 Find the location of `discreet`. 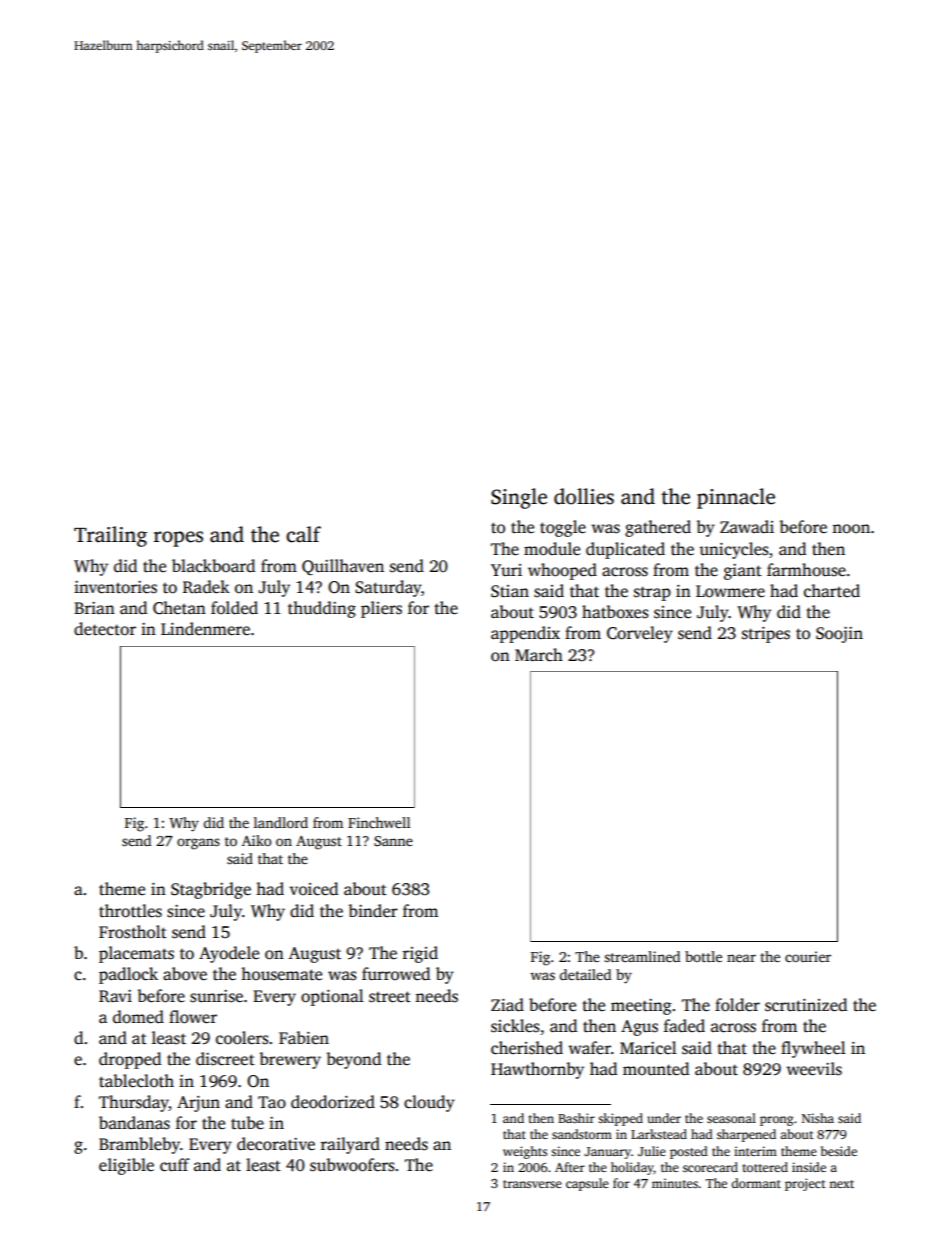

discreet is located at coordinates (225, 1059).
